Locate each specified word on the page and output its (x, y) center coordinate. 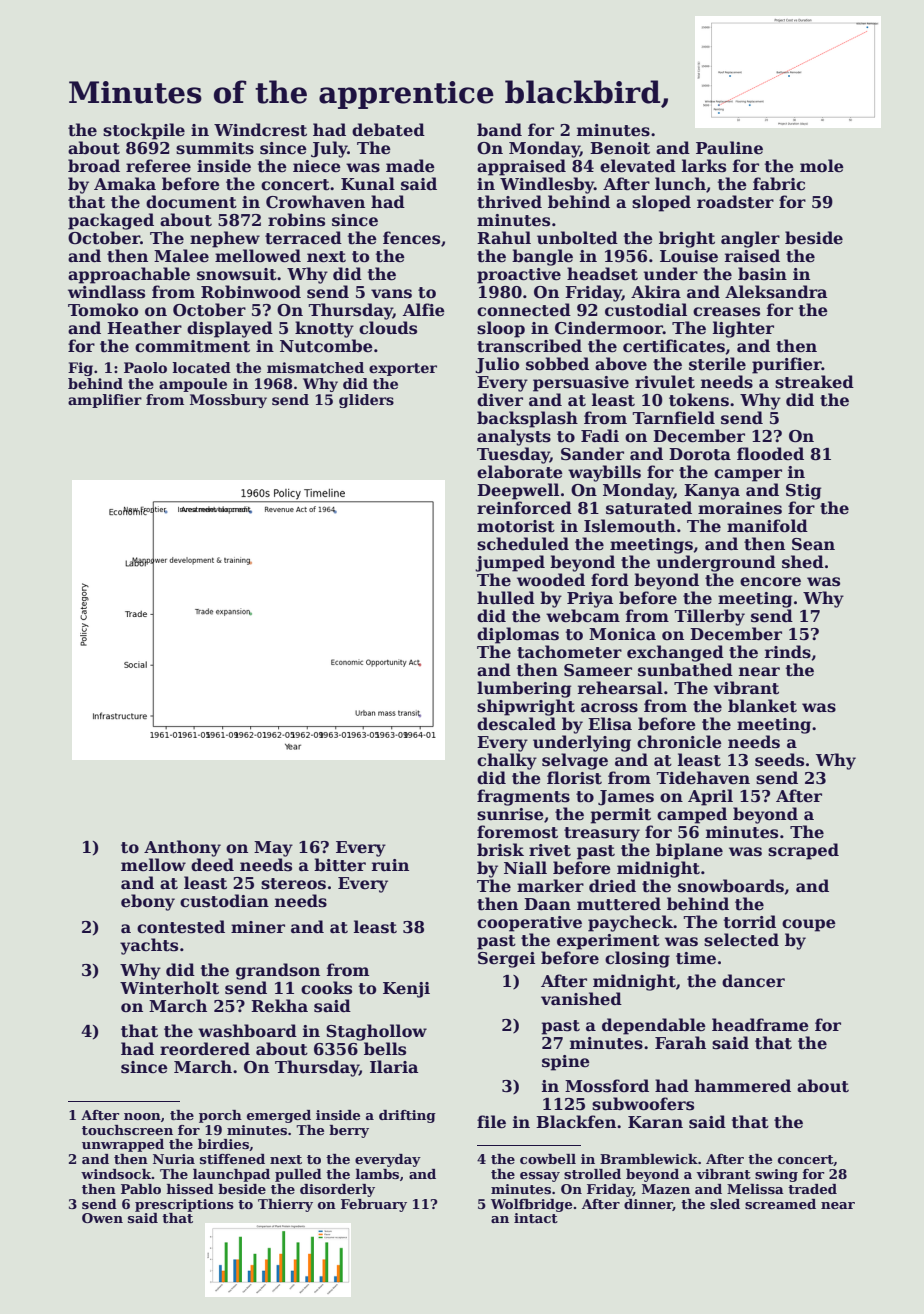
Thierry (285, 1205)
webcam (583, 616)
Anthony (182, 848)
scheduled (523, 544)
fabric (779, 184)
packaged (111, 221)
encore (770, 582)
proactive (519, 276)
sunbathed (685, 670)
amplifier (105, 401)
